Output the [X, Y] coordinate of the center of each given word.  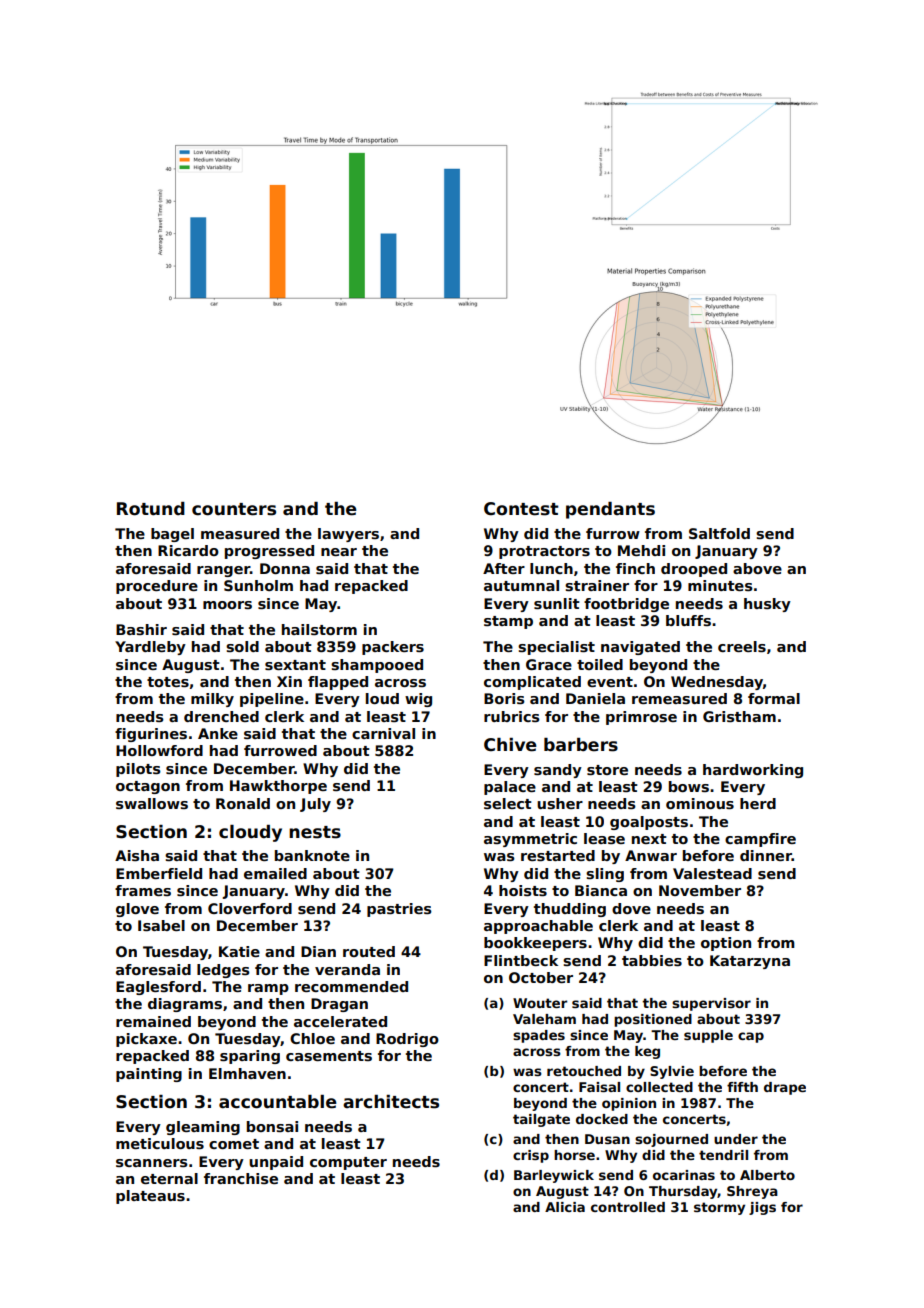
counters [234, 509]
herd [758, 803]
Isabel [161, 925]
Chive [510, 745]
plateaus [150, 1197]
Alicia [565, 1207]
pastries [399, 910]
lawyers [348, 535]
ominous [700, 803]
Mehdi [641, 550]
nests [315, 832]
